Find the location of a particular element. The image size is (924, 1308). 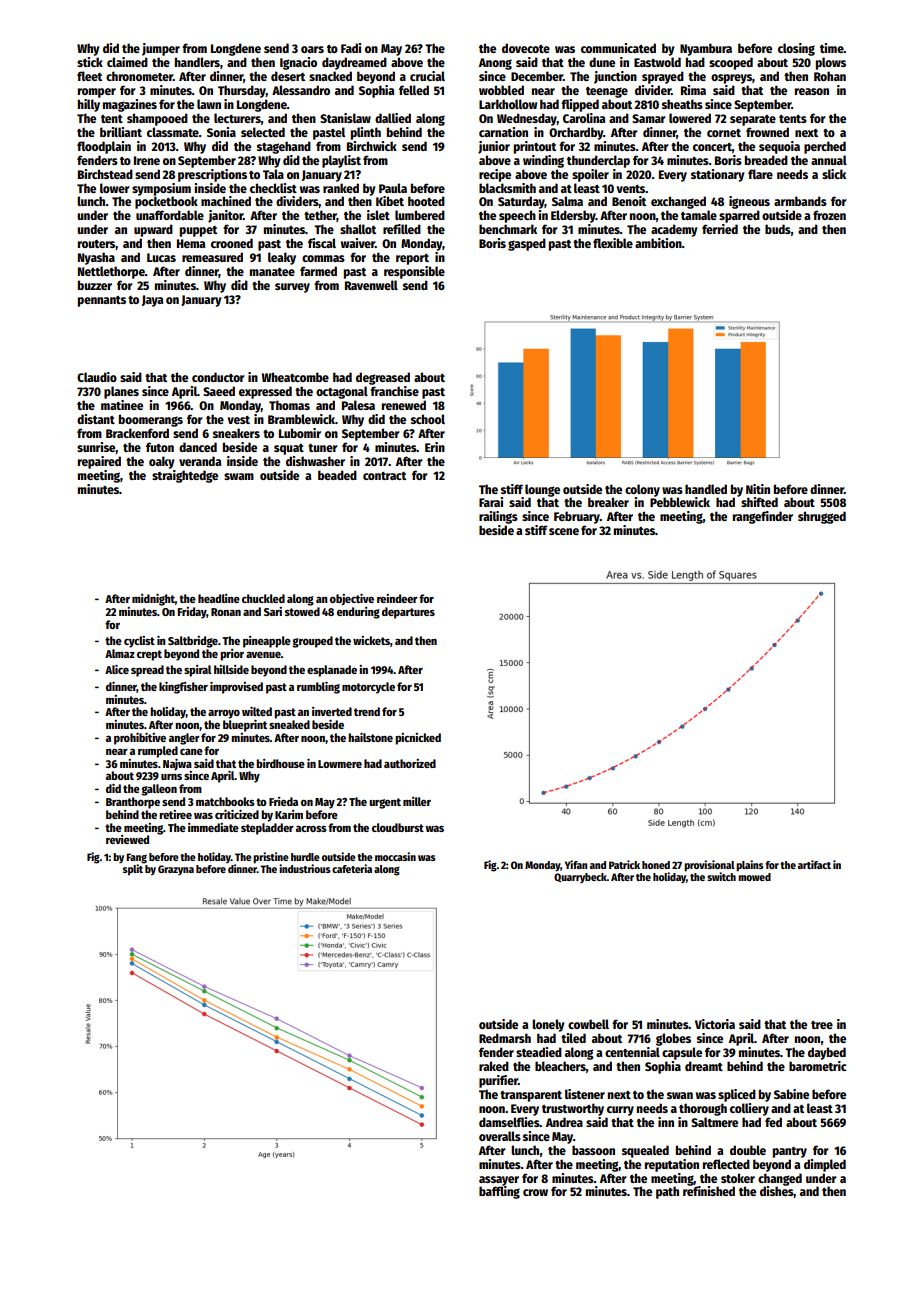

recipe is located at coordinates (495, 175).
